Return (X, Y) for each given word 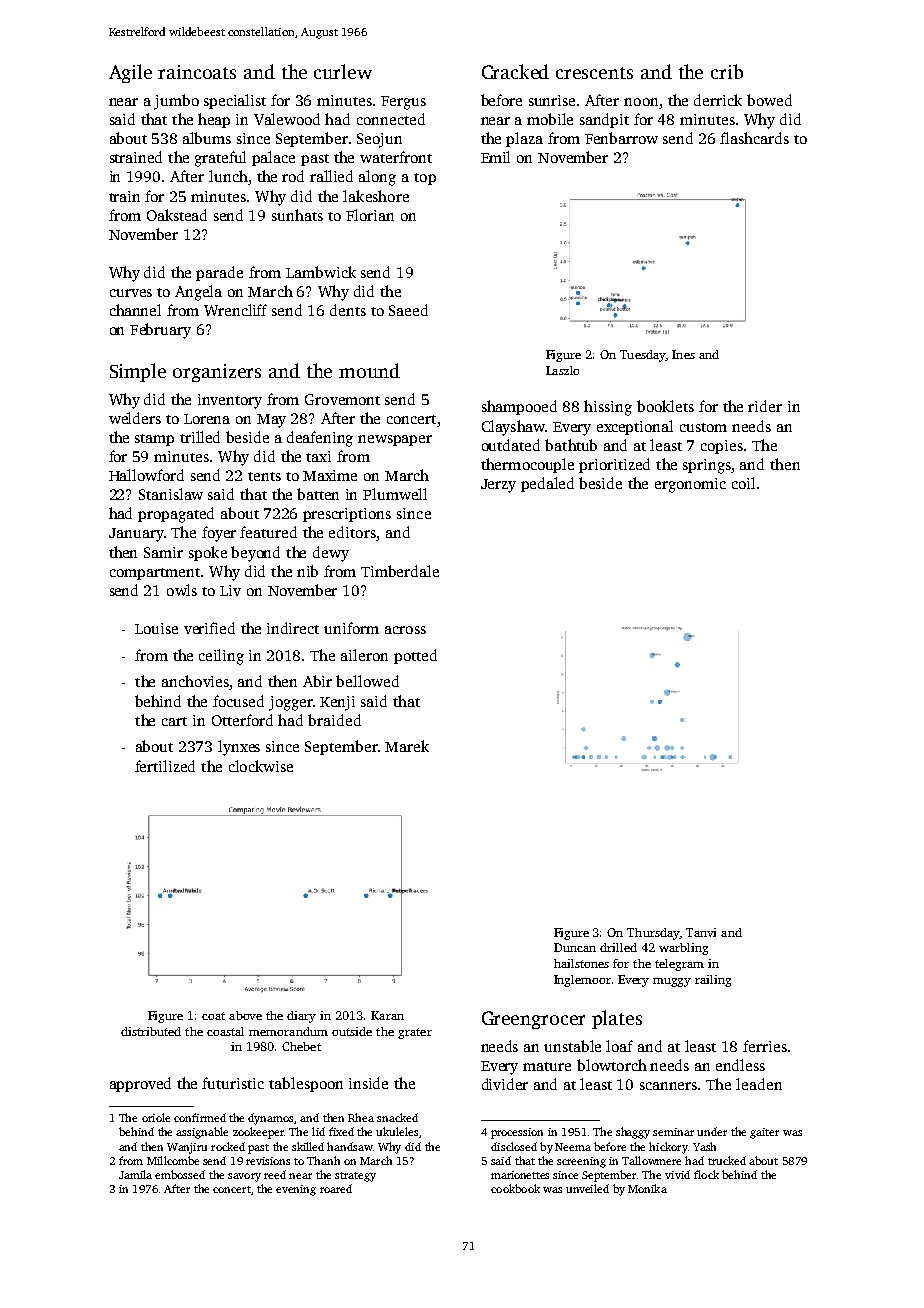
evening (296, 1190)
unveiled (587, 1188)
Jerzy (498, 486)
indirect (293, 628)
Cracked (515, 71)
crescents (594, 73)
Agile (130, 73)
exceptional (635, 427)
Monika (647, 1188)
